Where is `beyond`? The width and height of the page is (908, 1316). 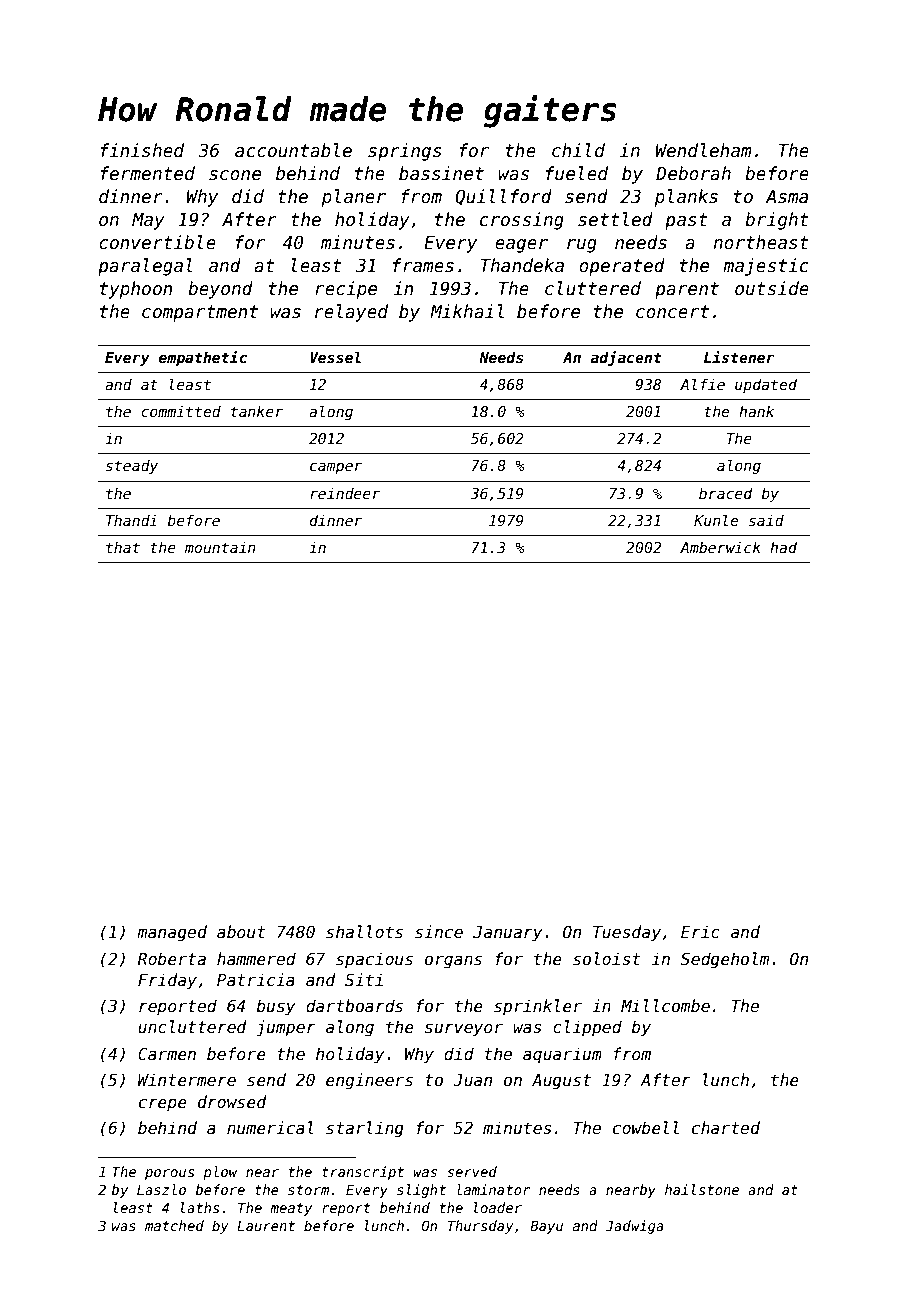 beyond is located at coordinates (220, 290).
